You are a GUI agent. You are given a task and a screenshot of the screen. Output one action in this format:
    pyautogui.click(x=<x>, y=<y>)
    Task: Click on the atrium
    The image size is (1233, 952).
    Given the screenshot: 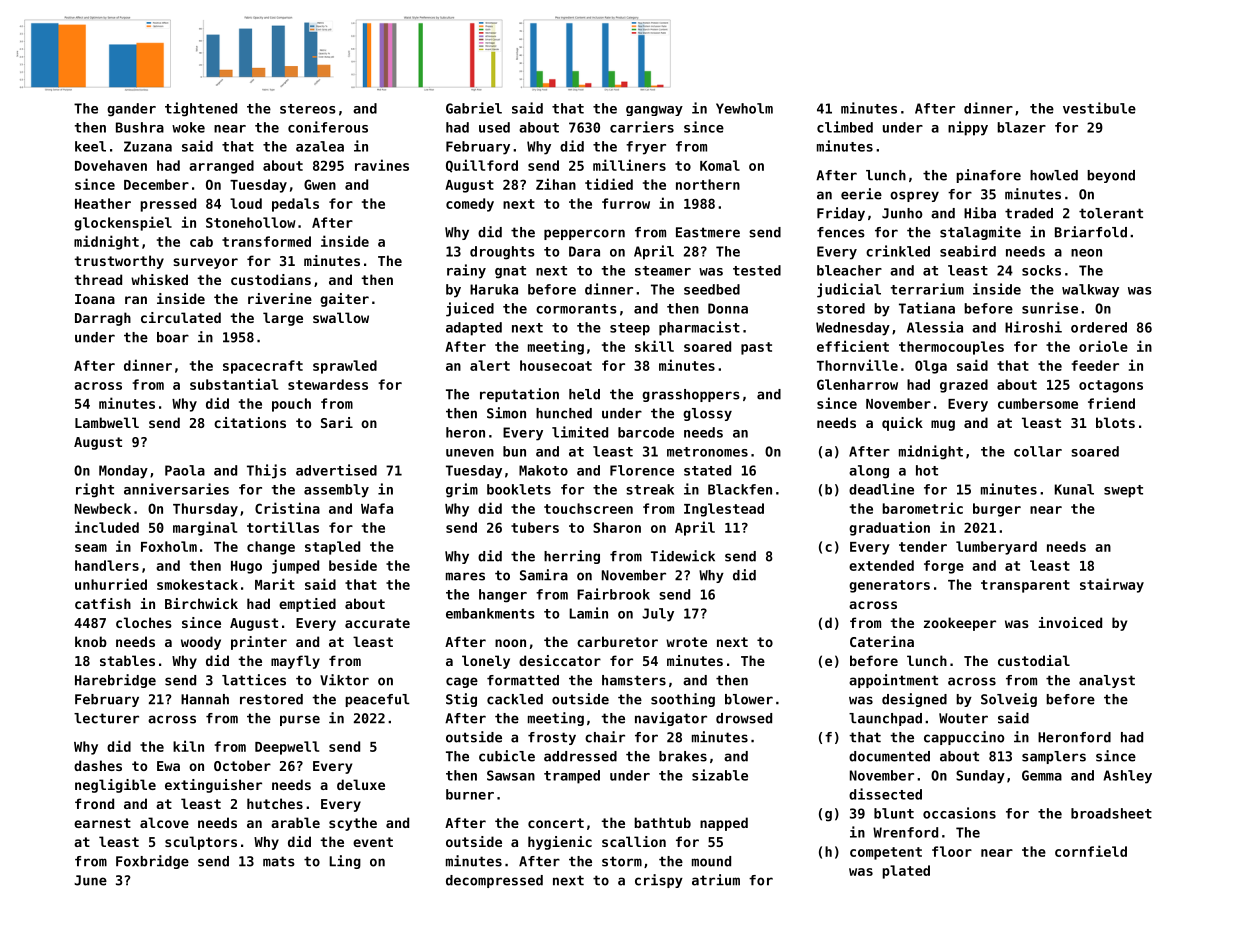 What is the action you would take?
    pyautogui.click(x=716, y=880)
